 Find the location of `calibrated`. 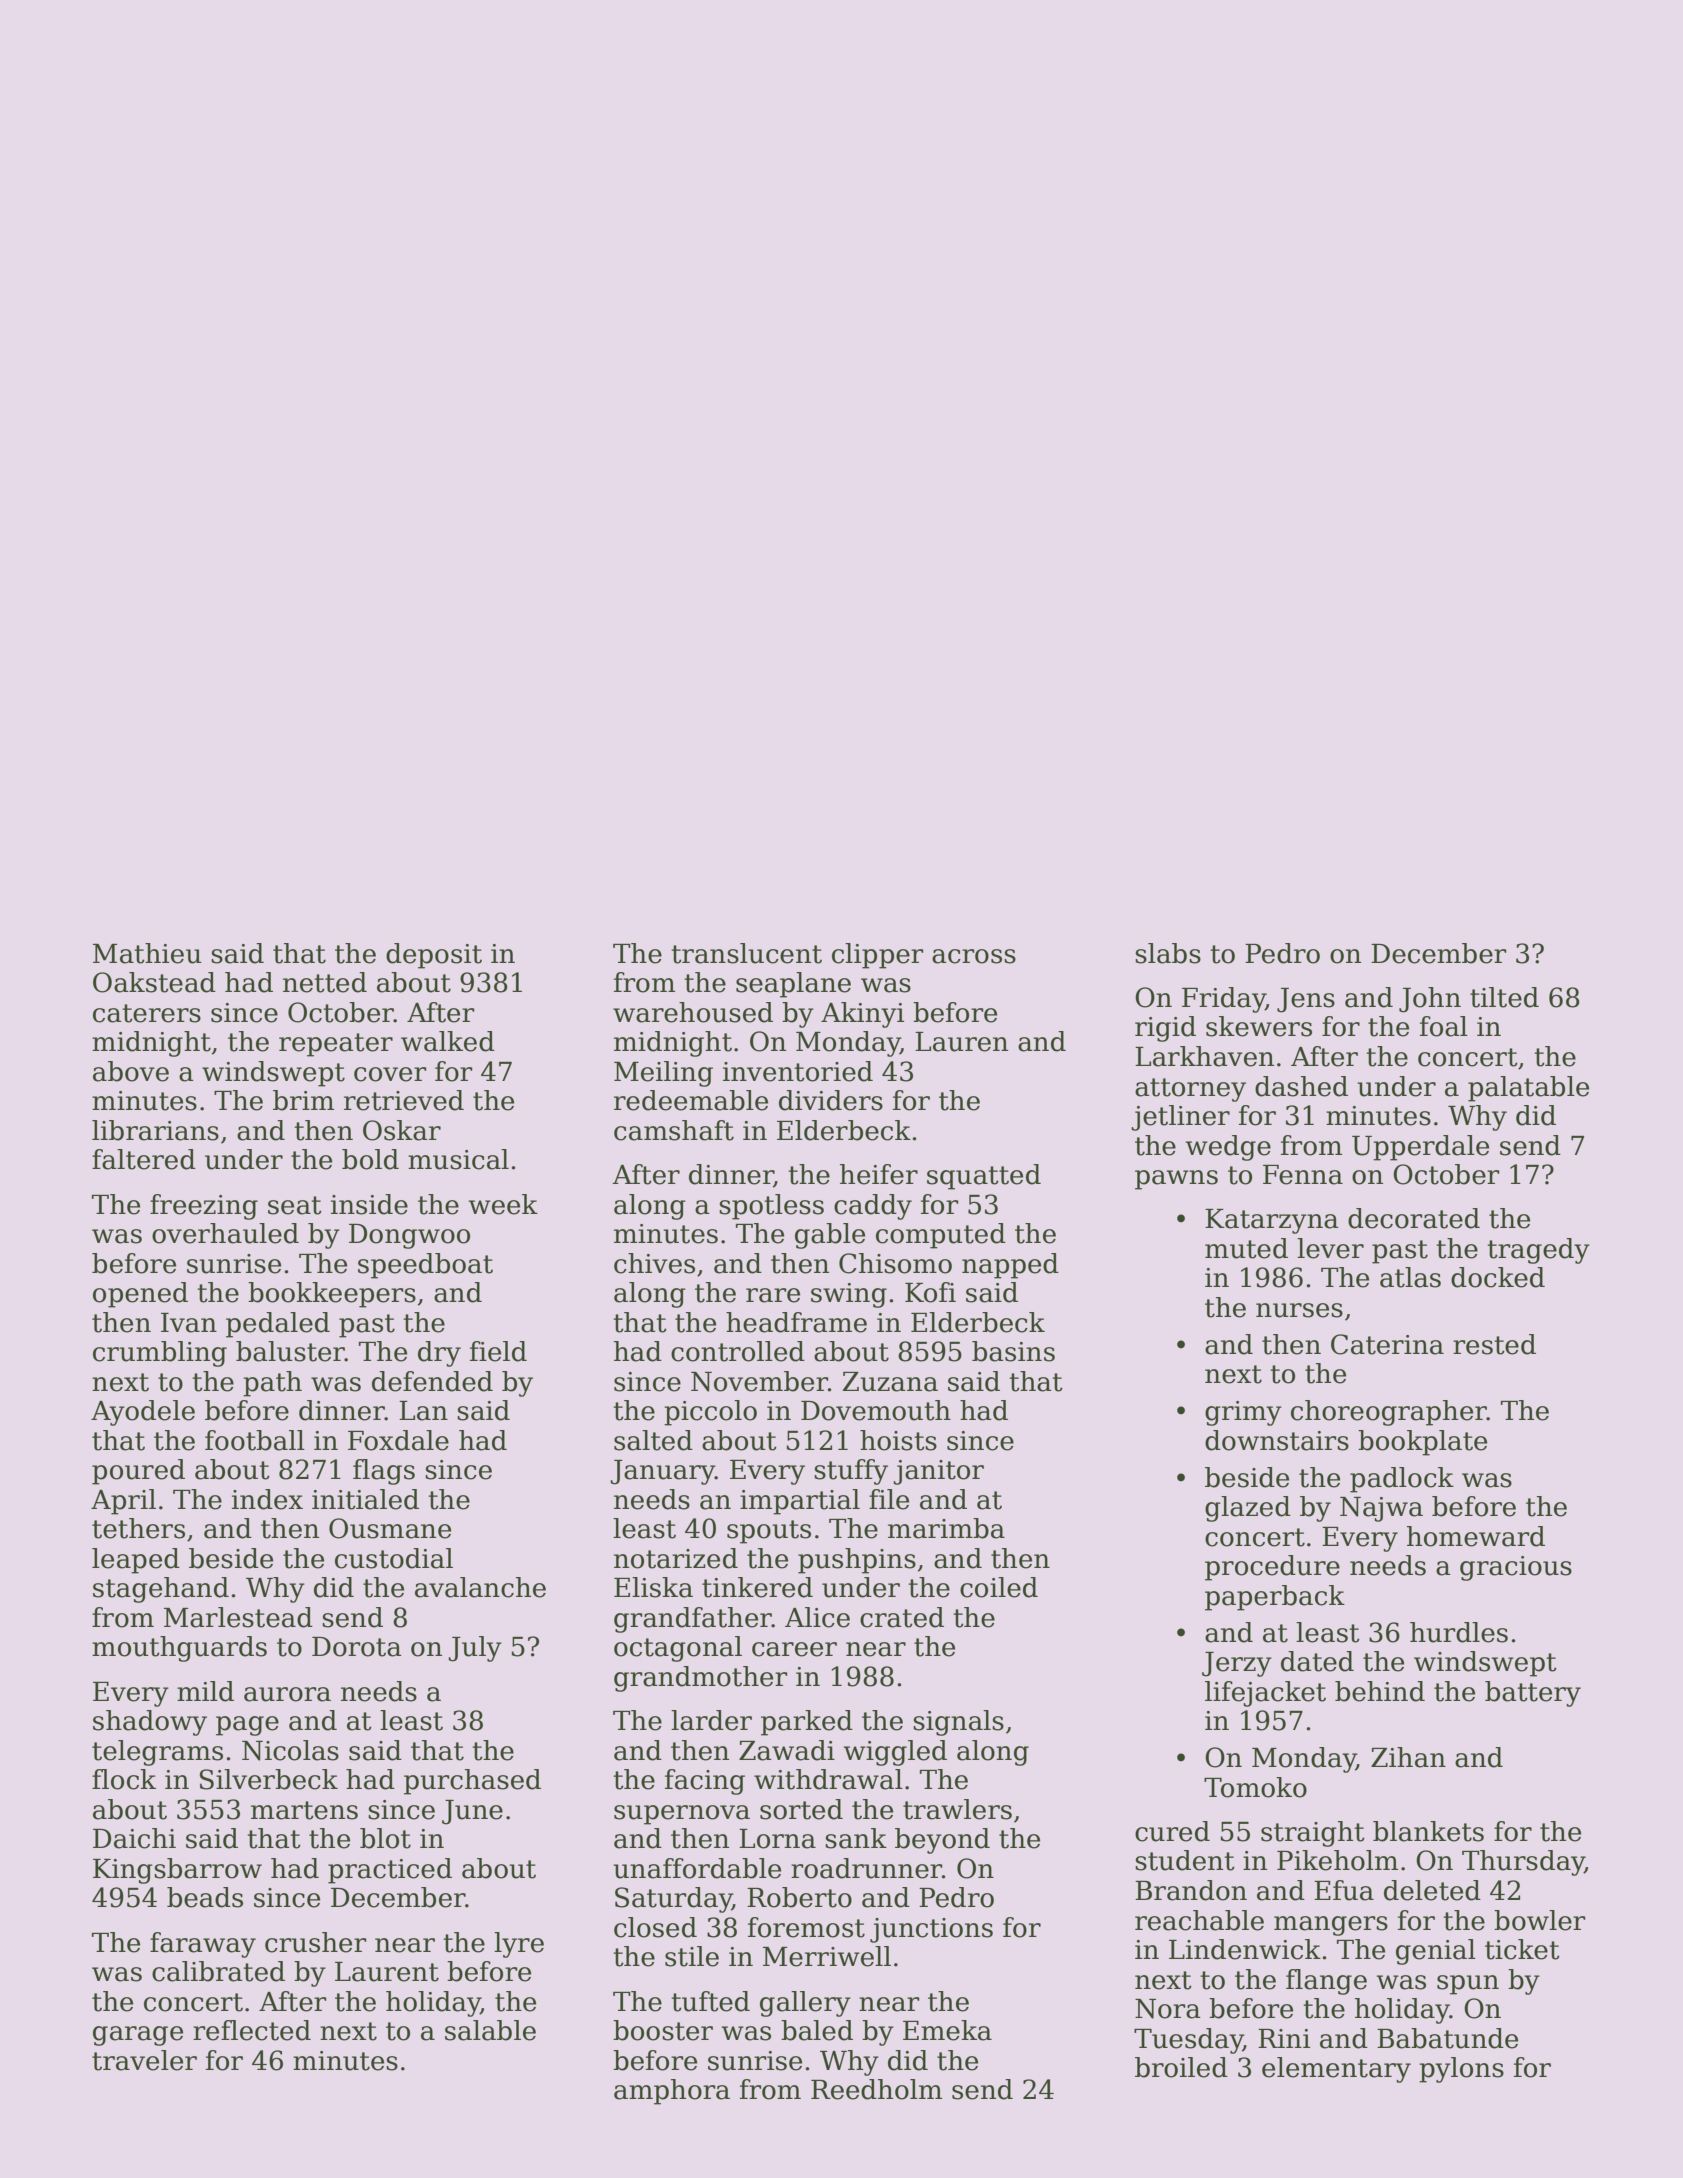

calibrated is located at coordinates (218, 1971).
